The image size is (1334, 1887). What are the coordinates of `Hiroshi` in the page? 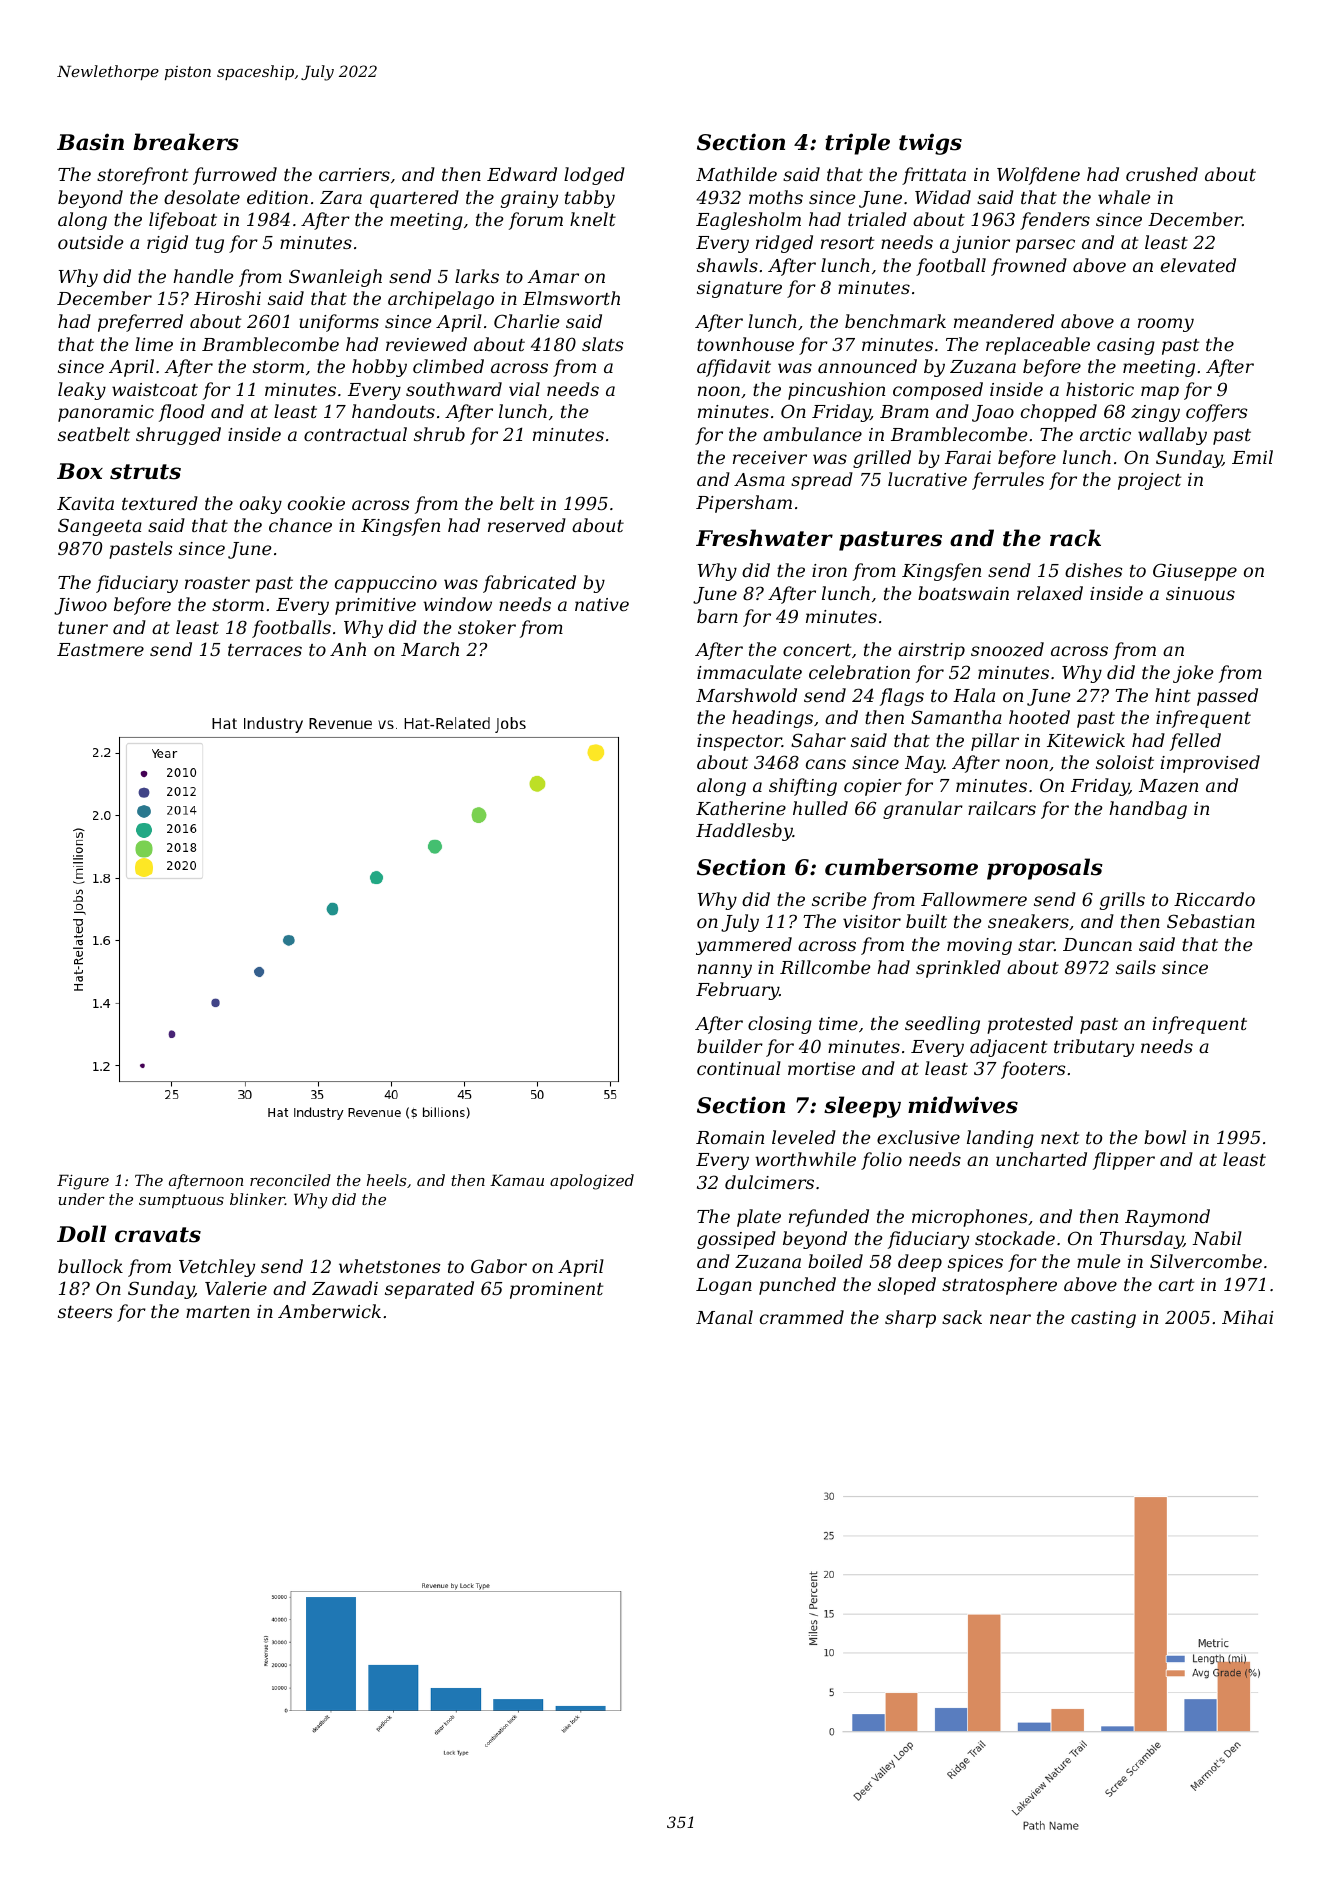 It's located at (227, 298).
